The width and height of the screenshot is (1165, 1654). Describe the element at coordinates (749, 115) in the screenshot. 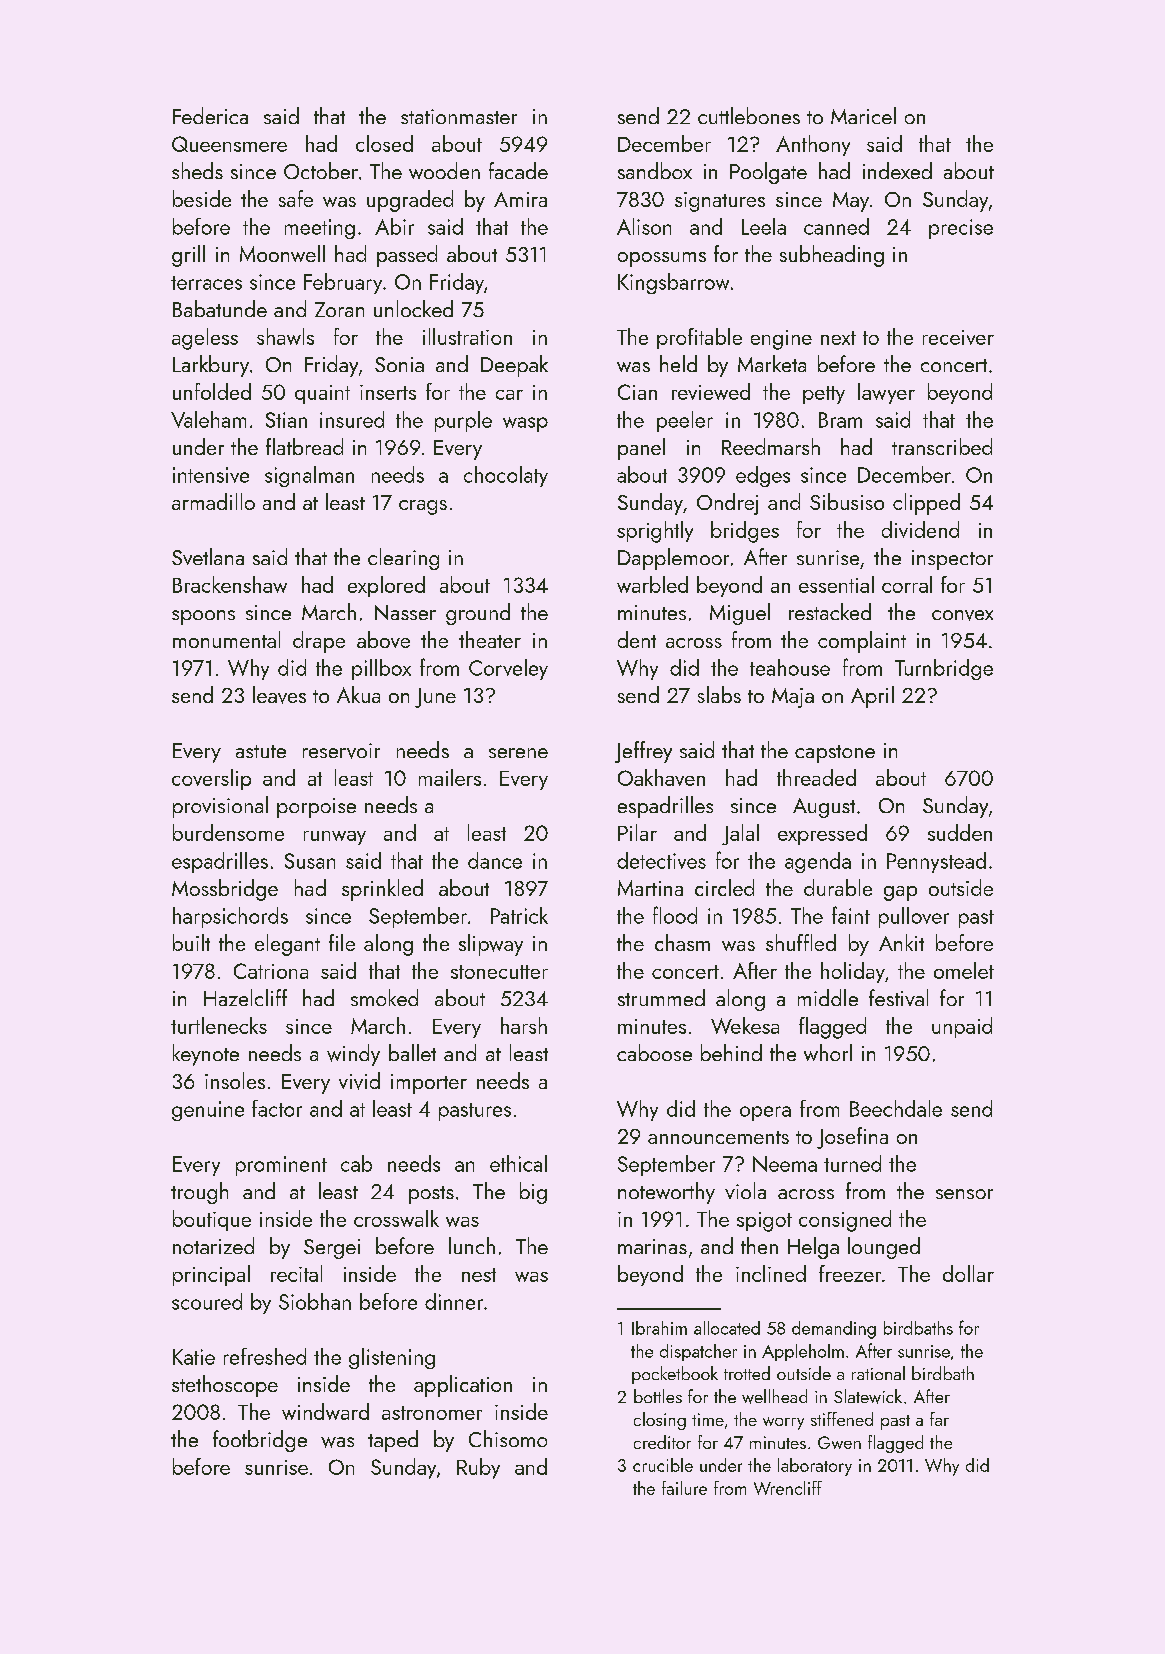

I see `cuttlebones` at that location.
